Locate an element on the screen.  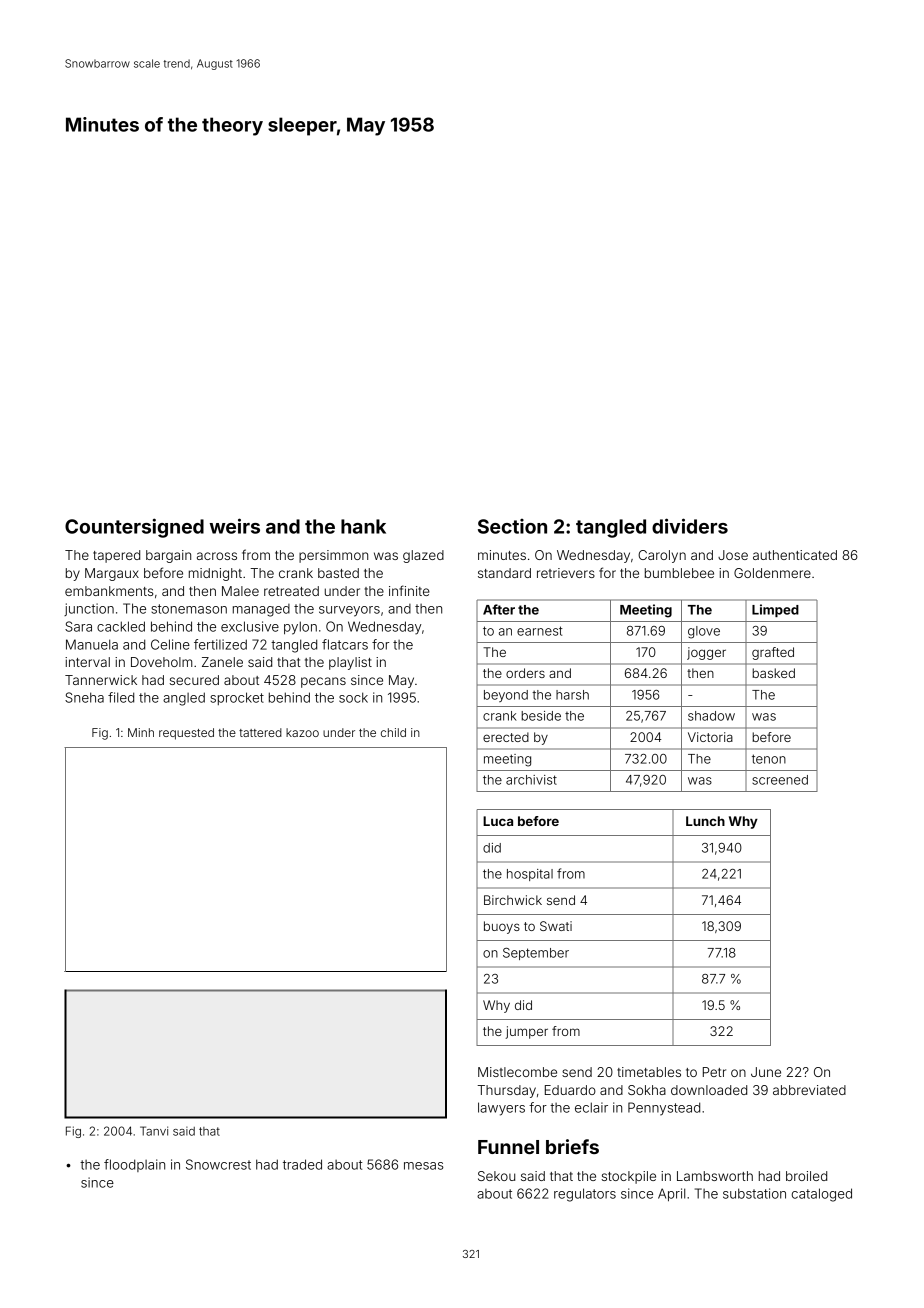
Countersigned is located at coordinates (134, 528).
